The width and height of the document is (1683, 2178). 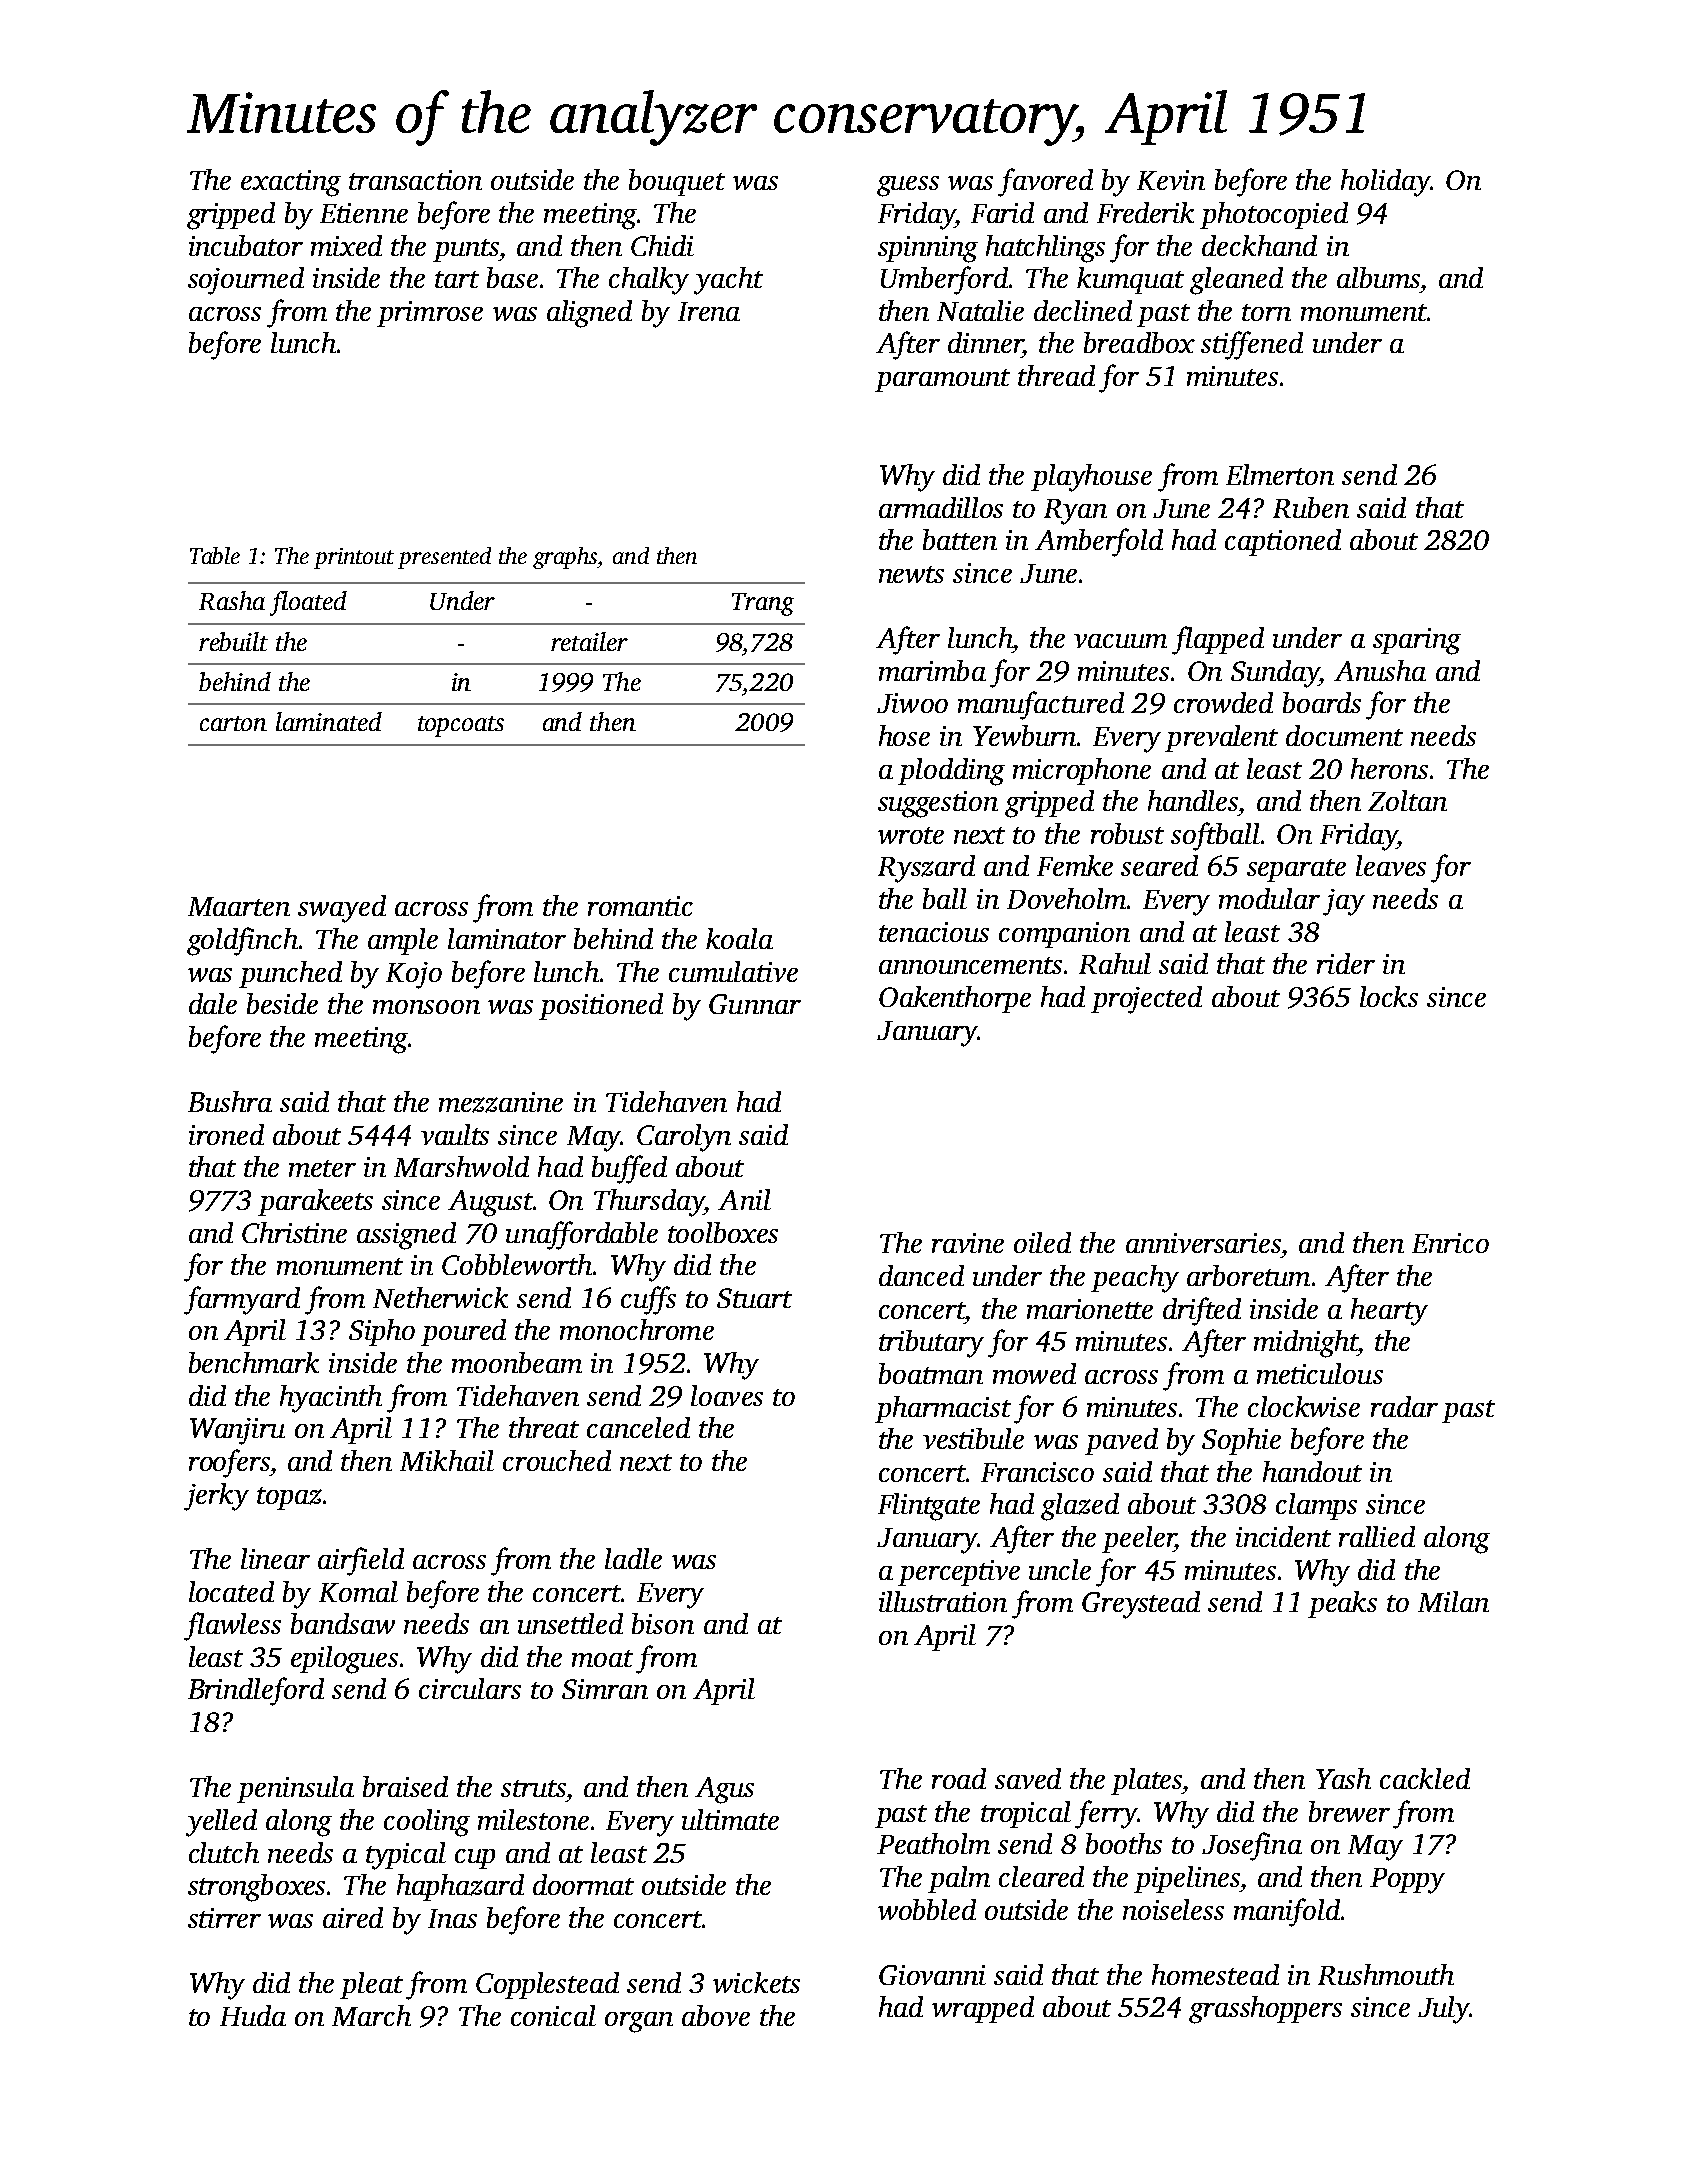 I want to click on punched, so click(x=290, y=974).
